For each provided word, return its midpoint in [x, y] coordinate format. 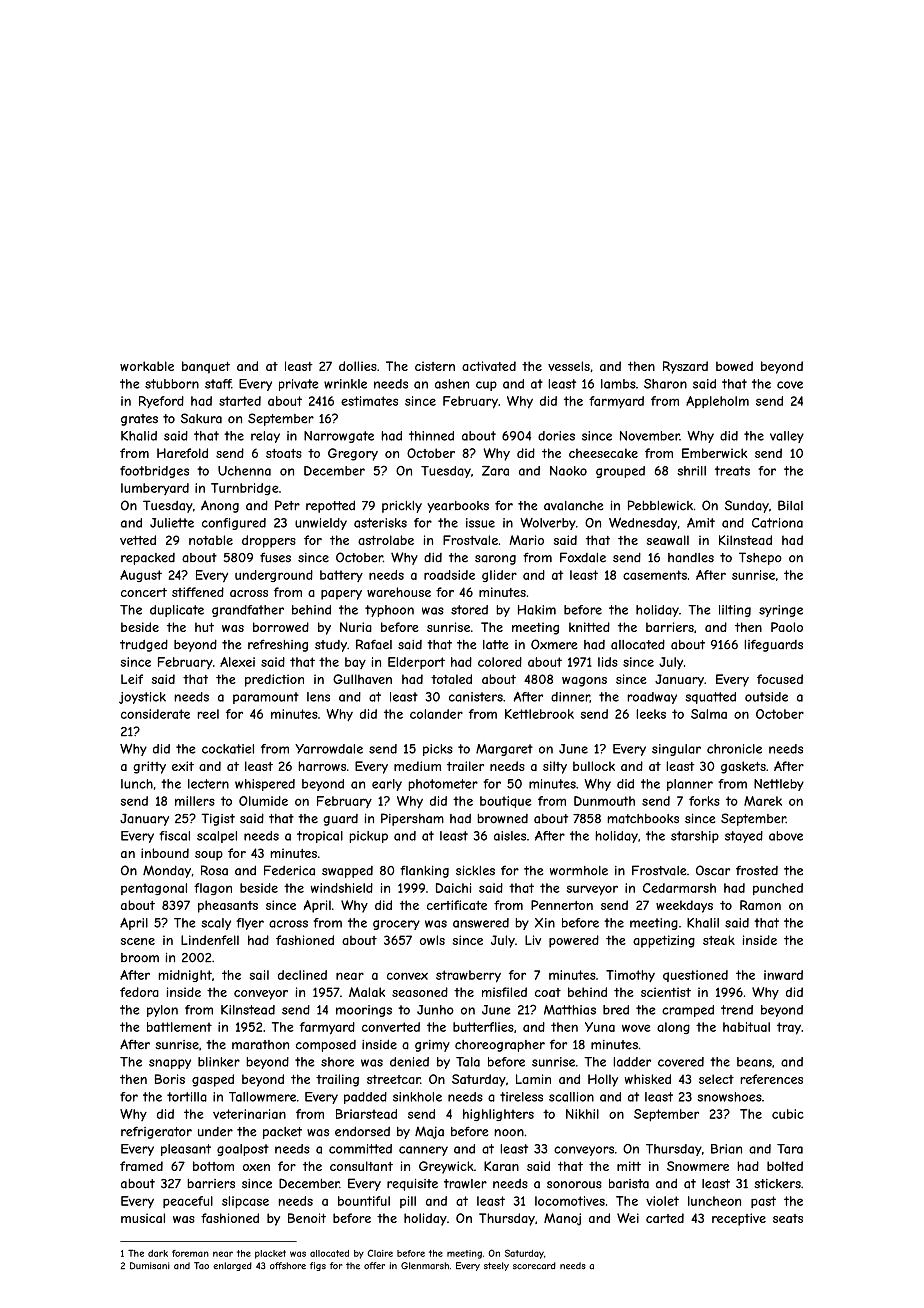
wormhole [579, 871]
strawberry [468, 976]
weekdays [684, 906]
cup [486, 386]
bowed [734, 366]
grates [139, 420]
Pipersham [412, 819]
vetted [138, 540]
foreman [190, 1253]
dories [556, 436]
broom [140, 958]
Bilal [790, 505]
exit [183, 766]
